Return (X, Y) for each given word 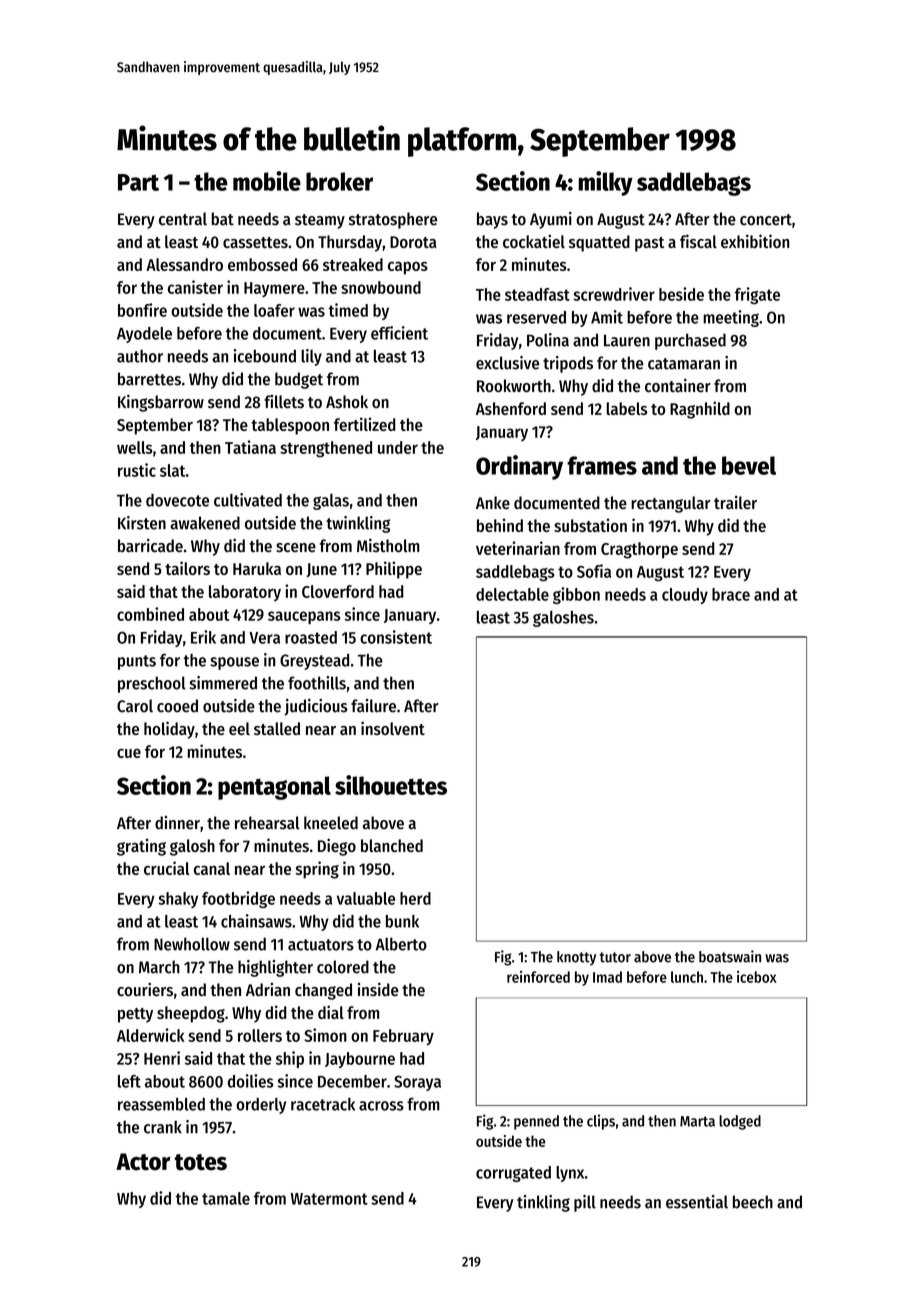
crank (163, 1127)
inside (378, 989)
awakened (205, 523)
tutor (615, 957)
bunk (402, 921)
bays (492, 220)
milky (605, 183)
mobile (267, 181)
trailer (735, 502)
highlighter (275, 968)
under (398, 447)
